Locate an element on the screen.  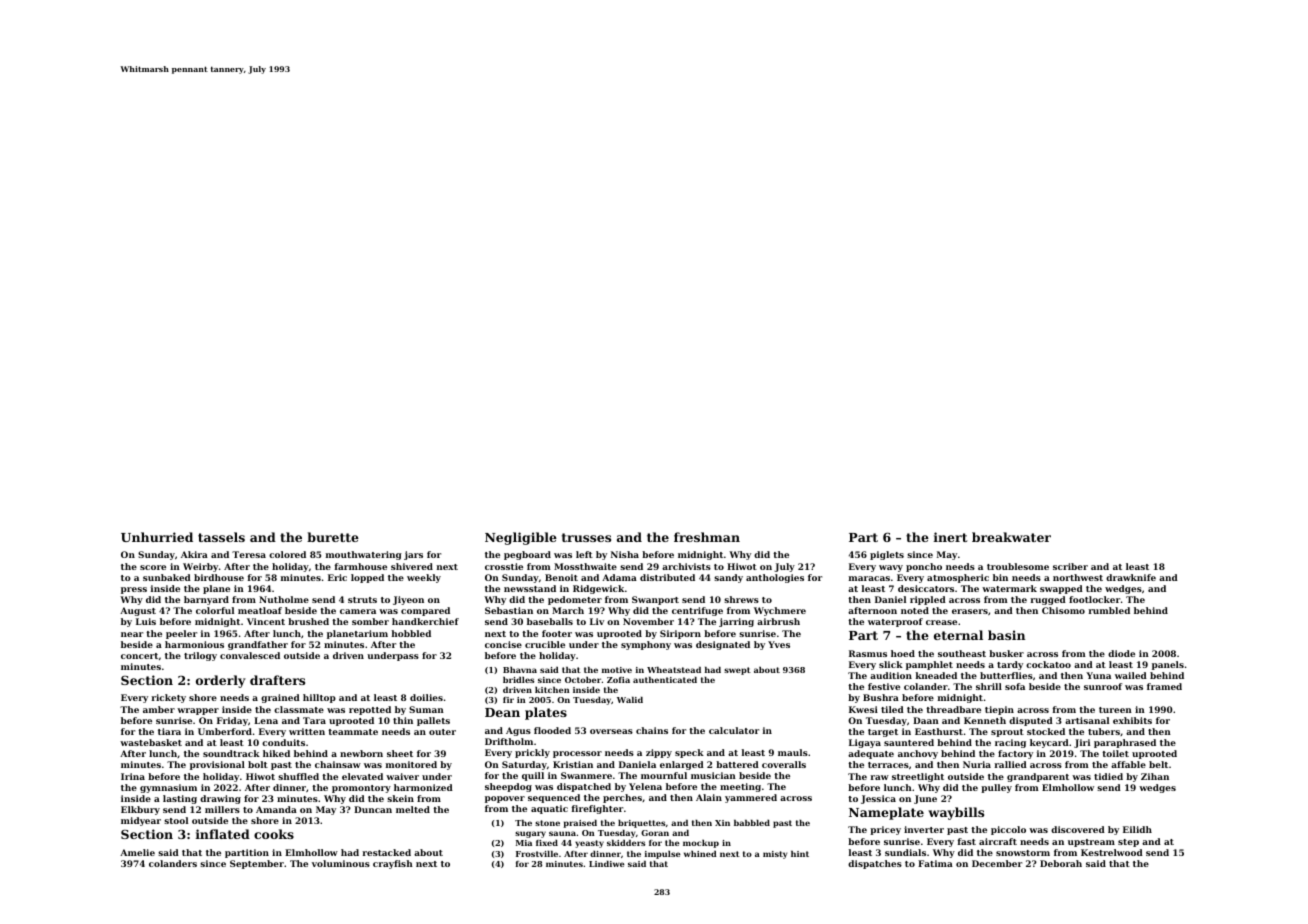
tassels is located at coordinates (221, 537).
